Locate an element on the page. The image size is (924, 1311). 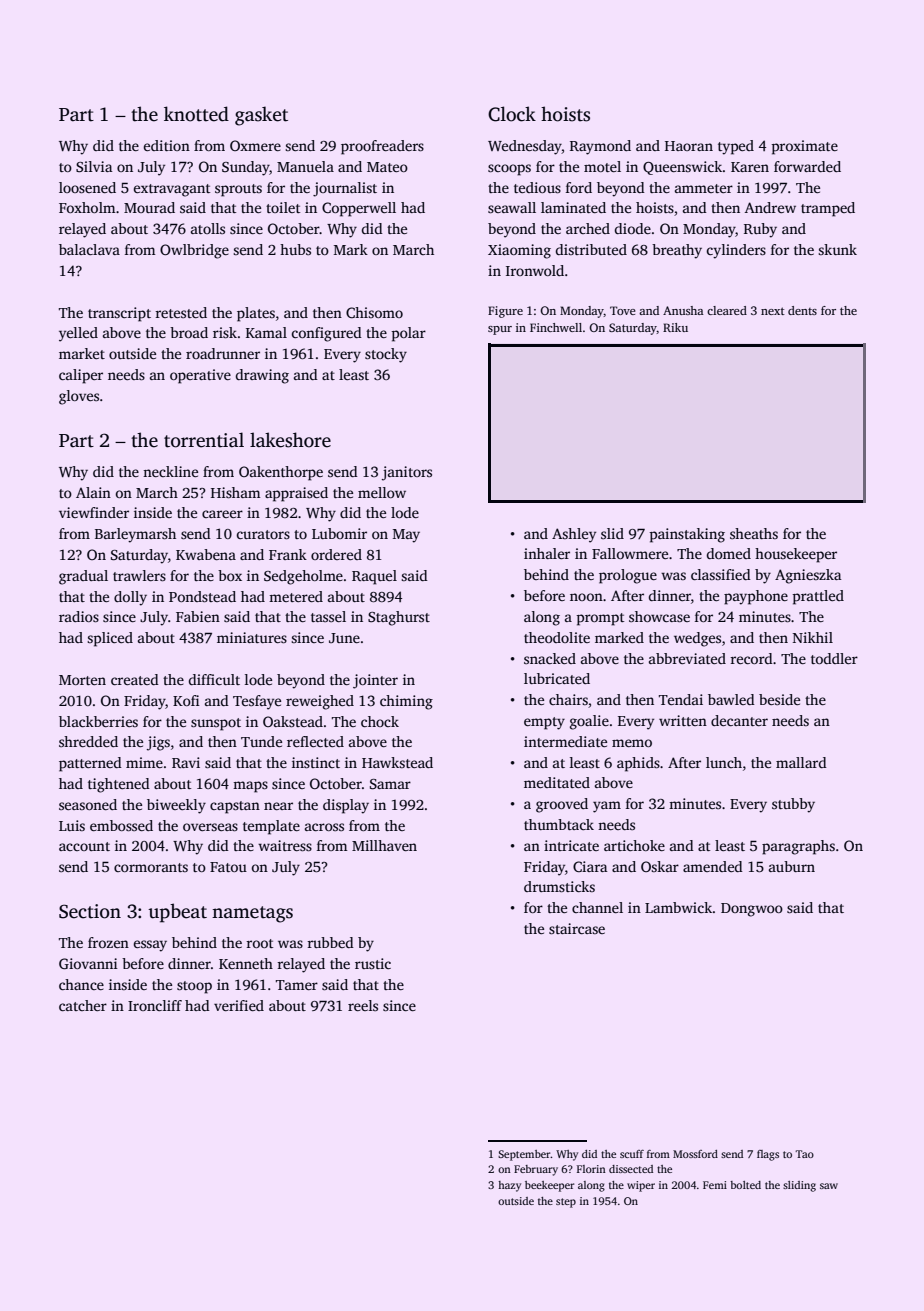
gradual is located at coordinates (83, 577).
